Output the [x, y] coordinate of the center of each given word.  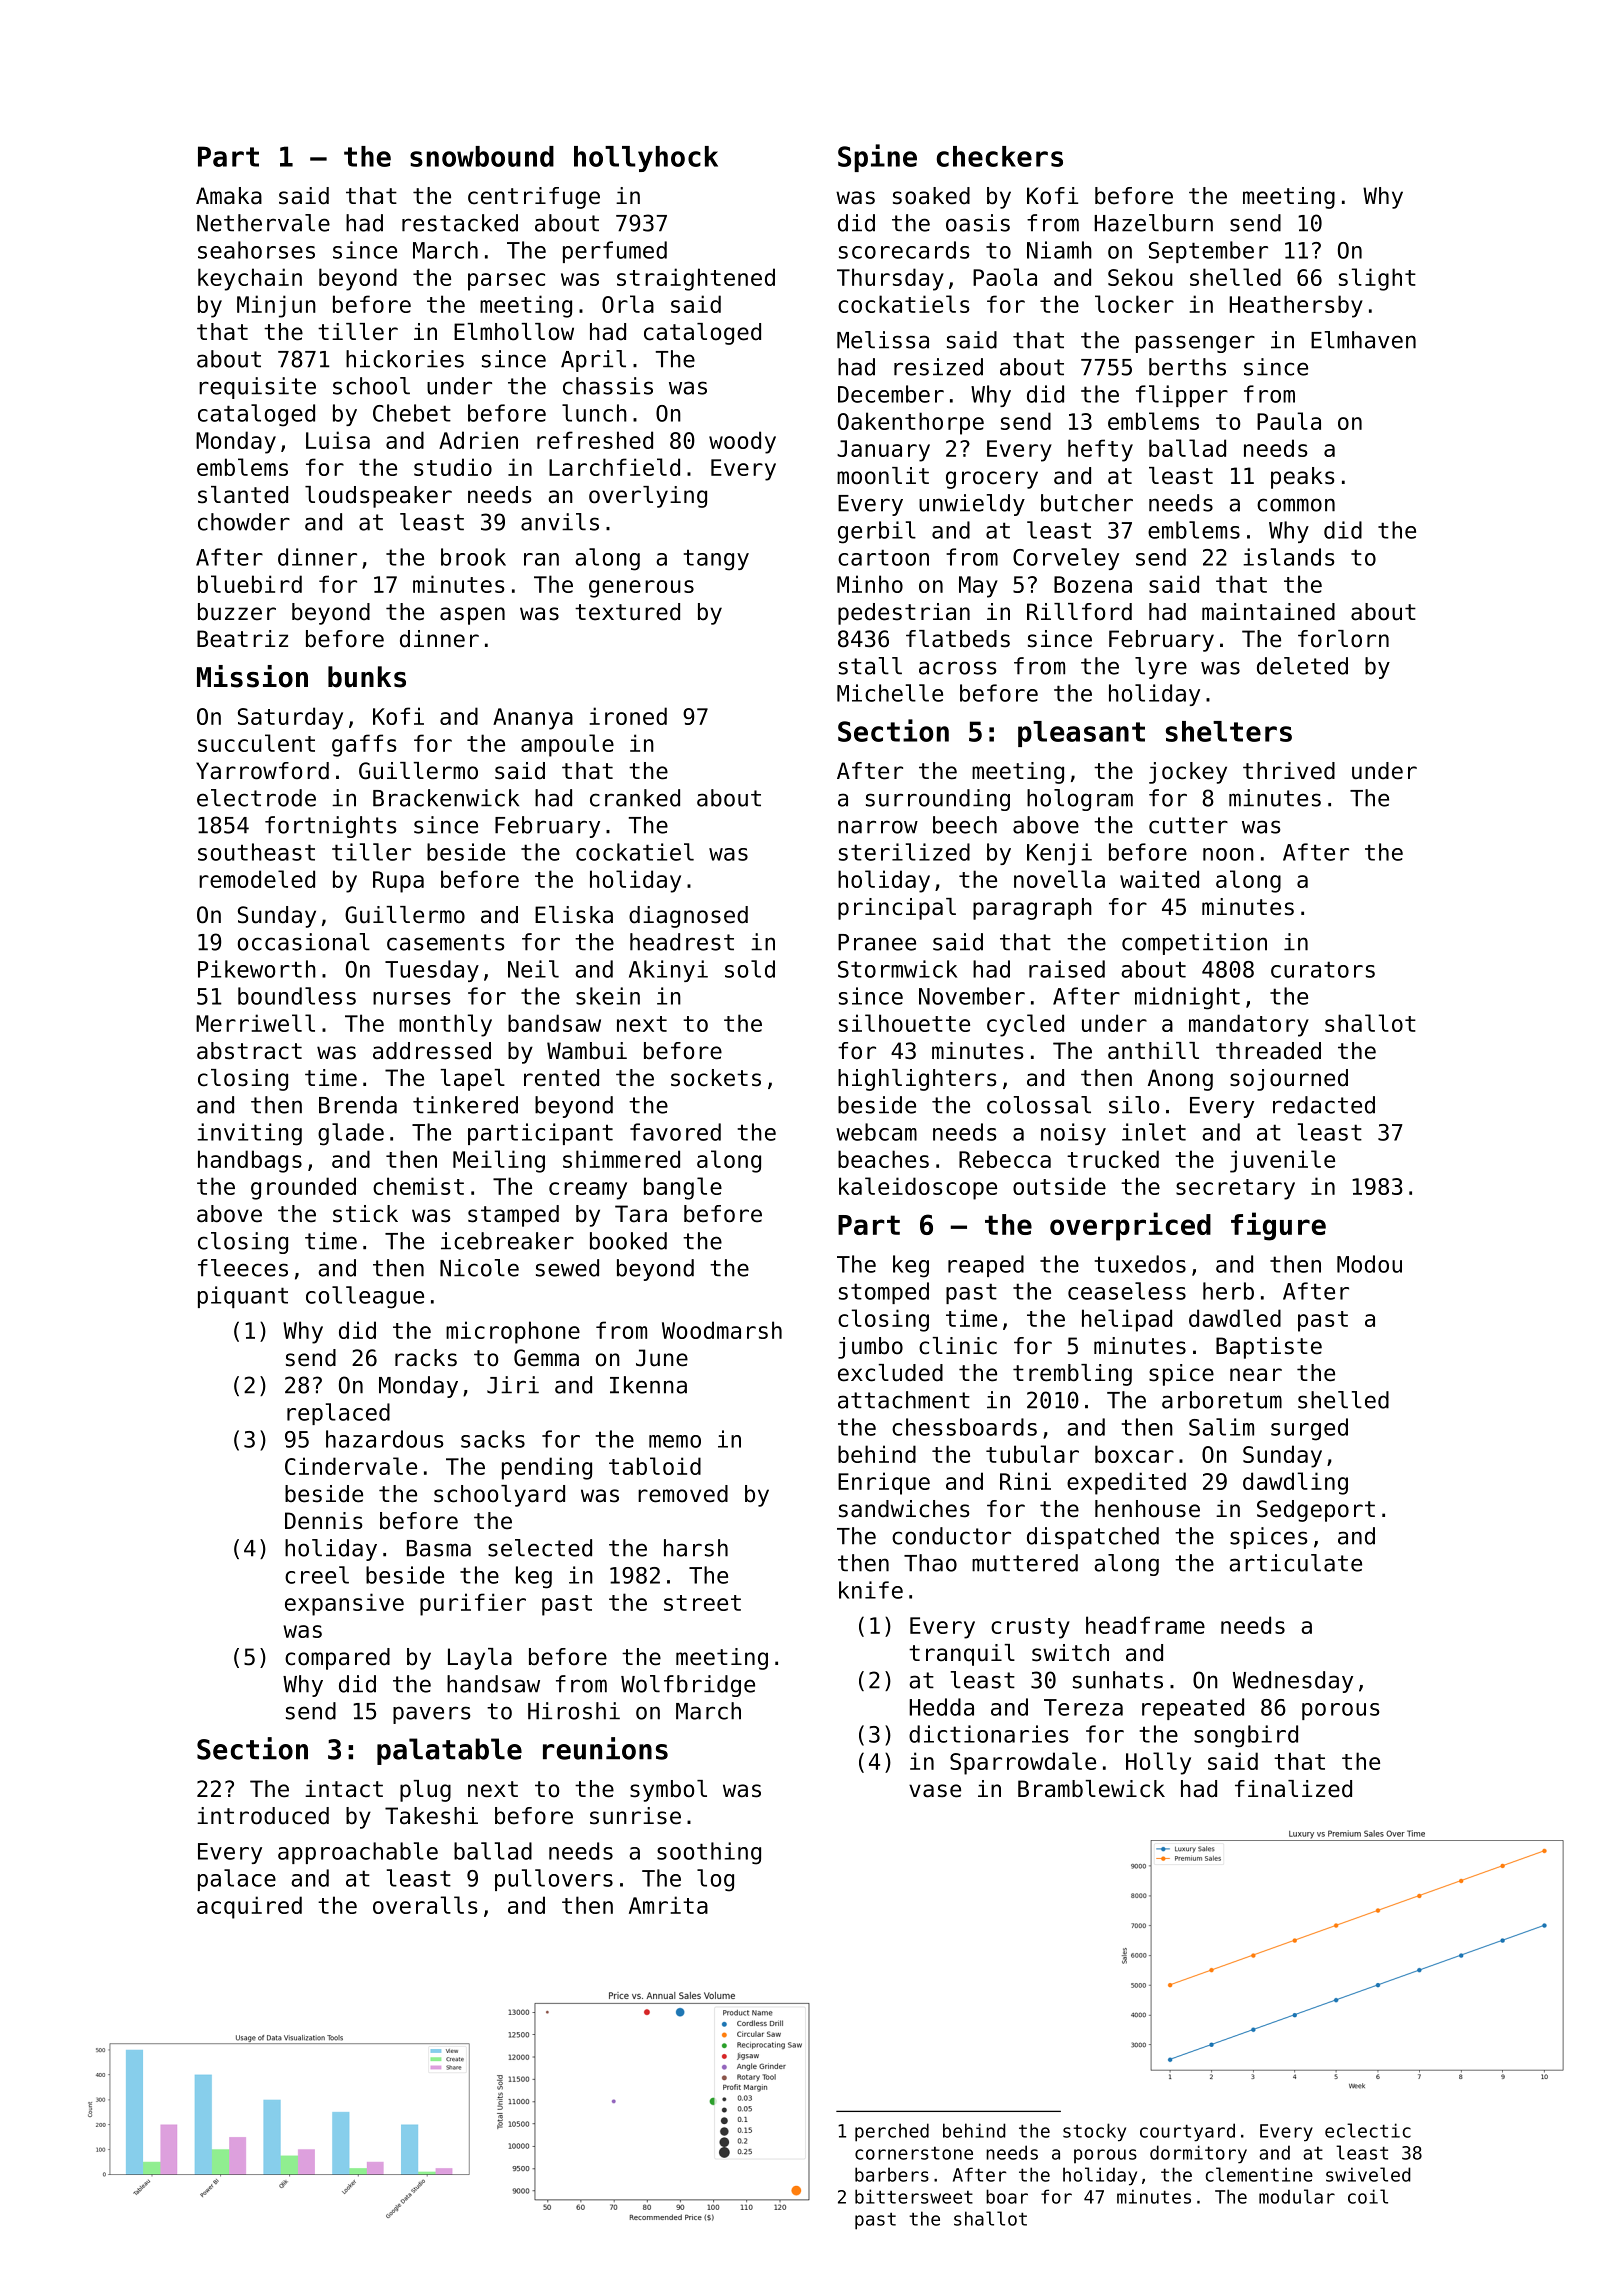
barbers [892, 2174]
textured [627, 612]
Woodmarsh [722, 1330]
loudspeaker [378, 497]
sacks [493, 1439]
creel [317, 1575]
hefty [1100, 450]
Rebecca [1005, 1159]
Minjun [276, 306]
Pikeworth [257, 969]
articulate [1295, 1563]
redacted [1324, 1105]
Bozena [1093, 584]
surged [1309, 1429]
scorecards [904, 250]
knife [871, 1590]
